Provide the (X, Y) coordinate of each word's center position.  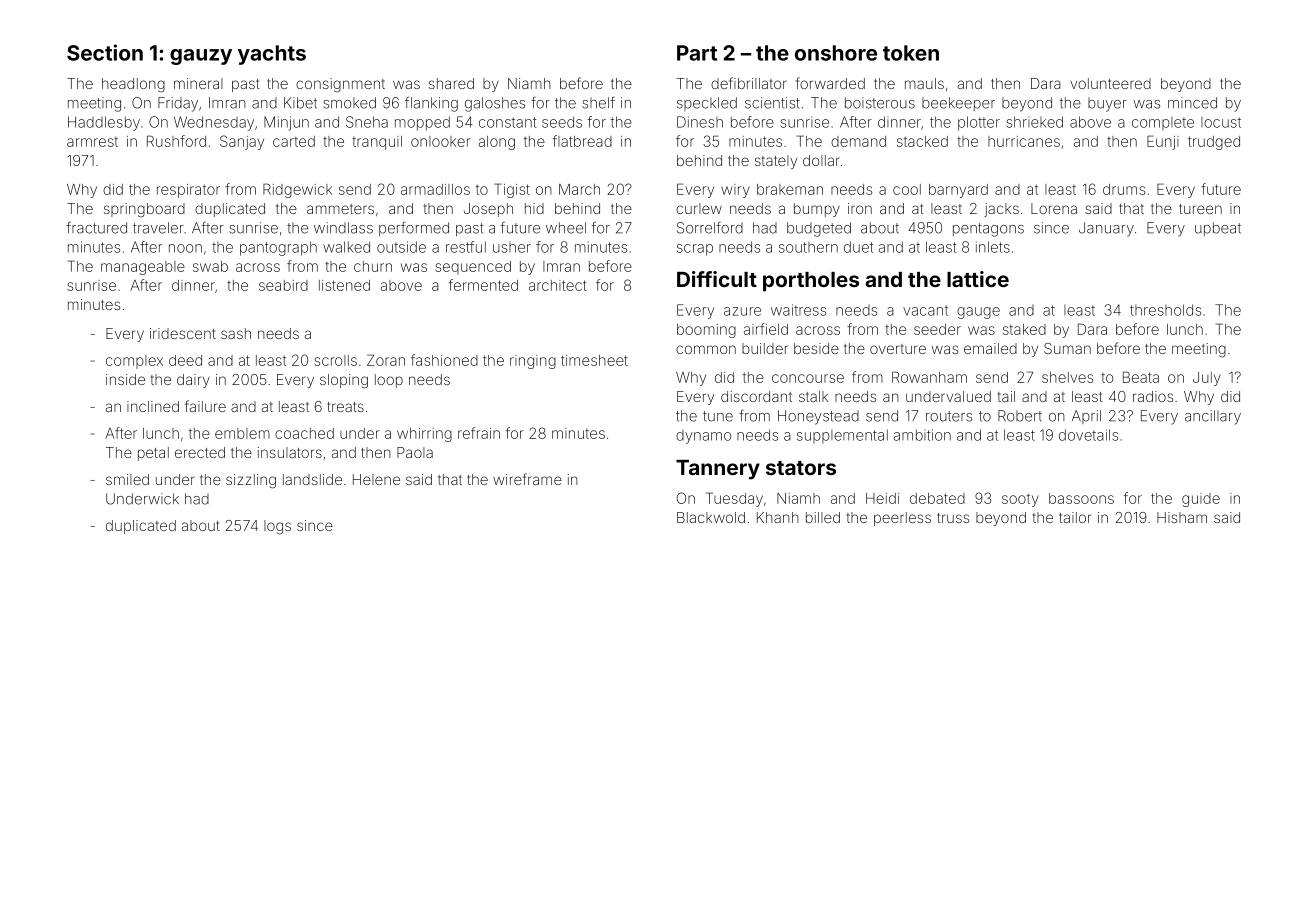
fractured (97, 228)
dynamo (703, 437)
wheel (566, 228)
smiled (127, 479)
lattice (978, 279)
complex (134, 362)
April (1086, 417)
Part (697, 53)
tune (718, 416)
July (1207, 379)
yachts (272, 55)
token (911, 53)
